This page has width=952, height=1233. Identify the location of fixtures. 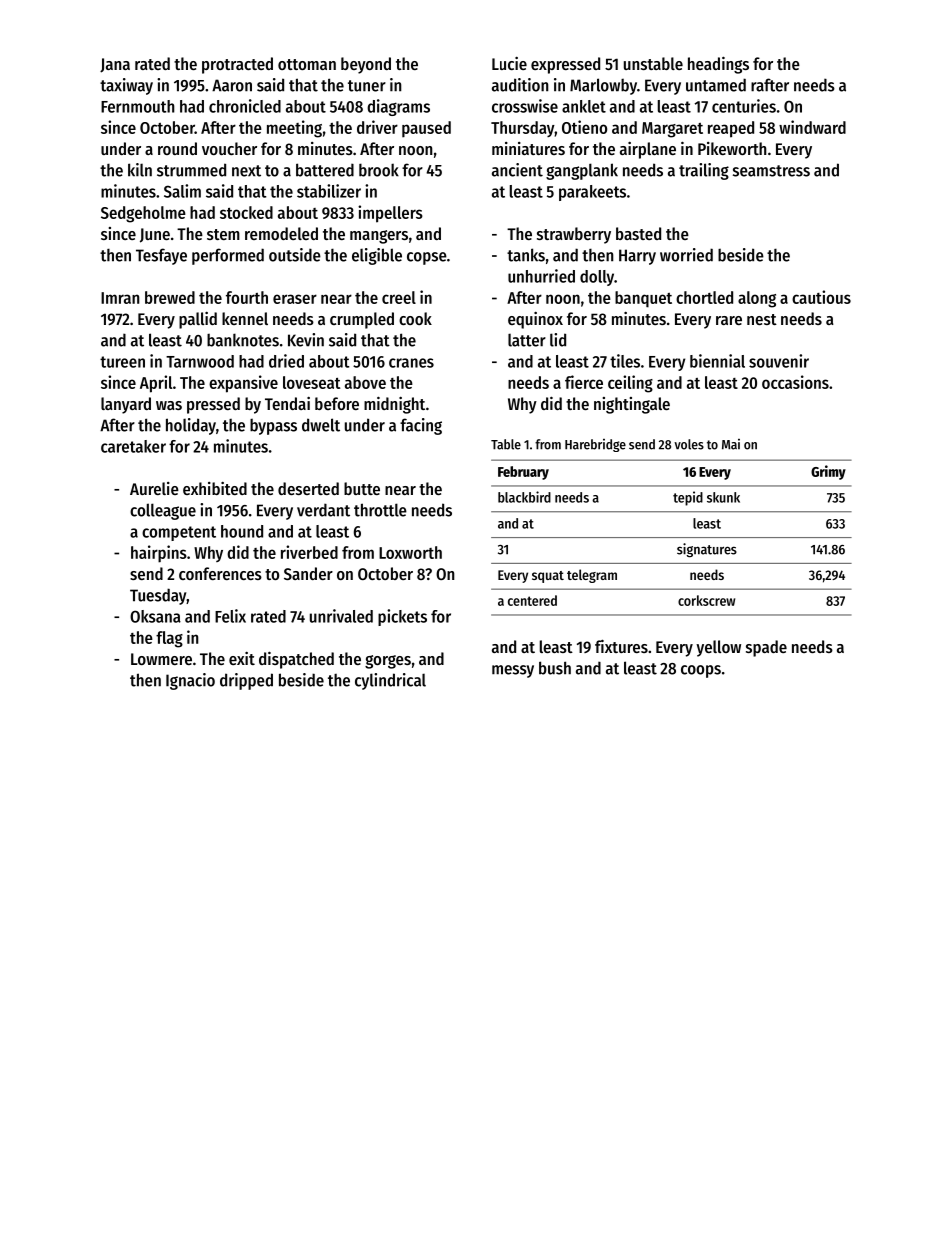
(621, 646).
